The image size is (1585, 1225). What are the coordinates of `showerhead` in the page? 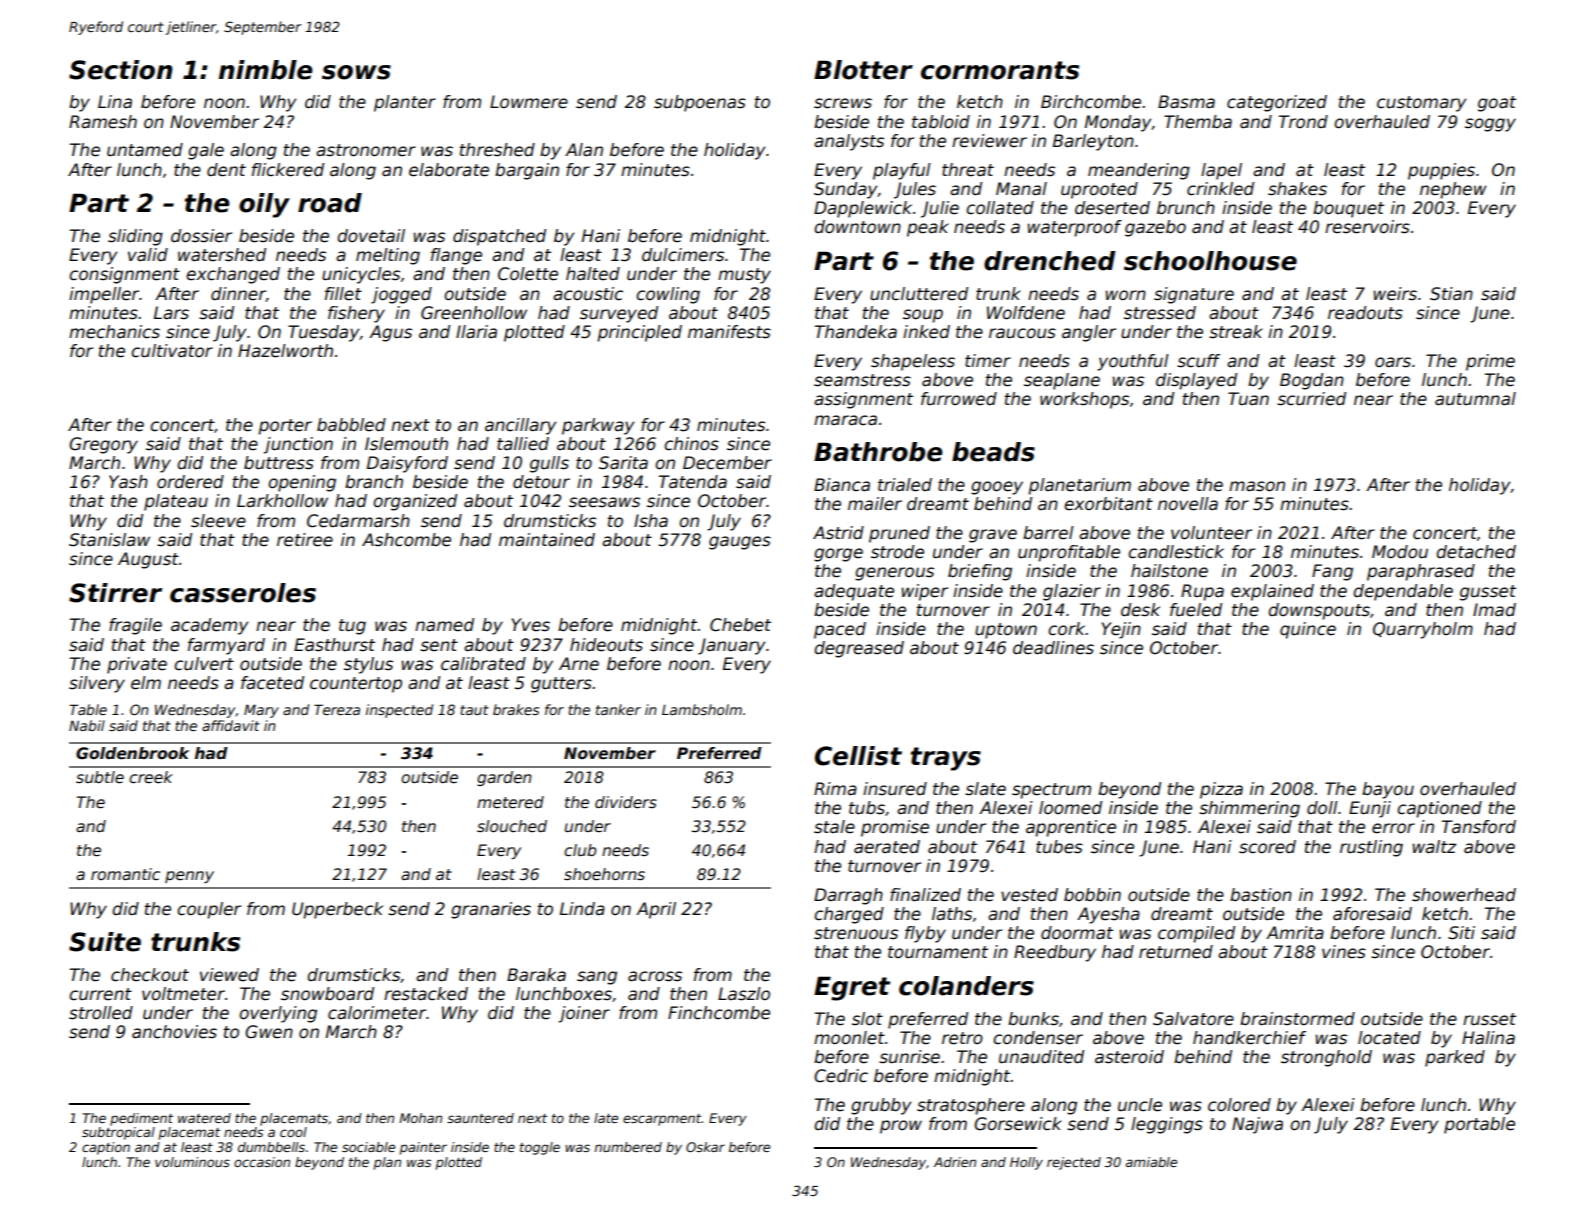 It's located at (1464, 895).
